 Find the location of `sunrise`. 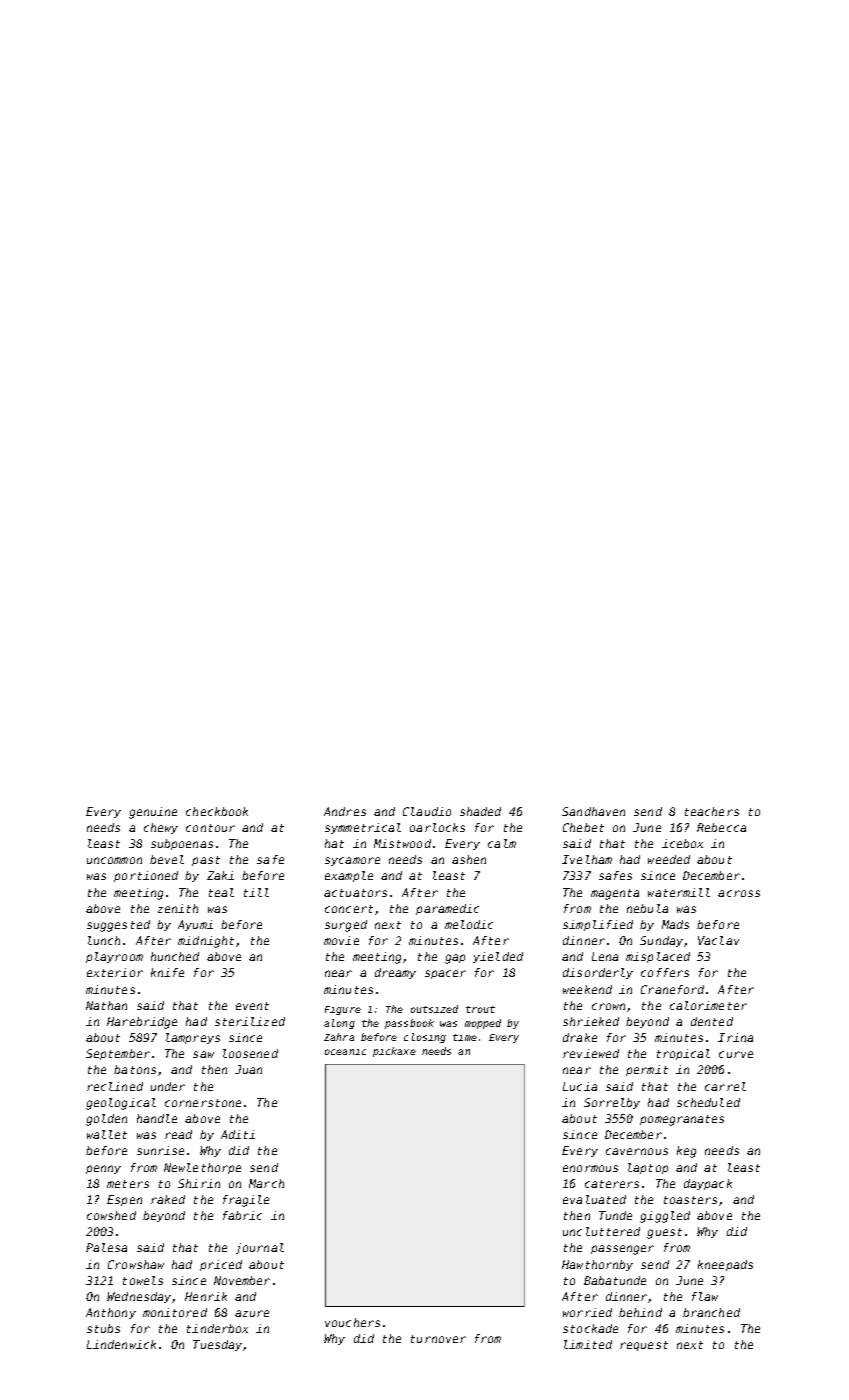

sunrise is located at coordinates (160, 1150).
